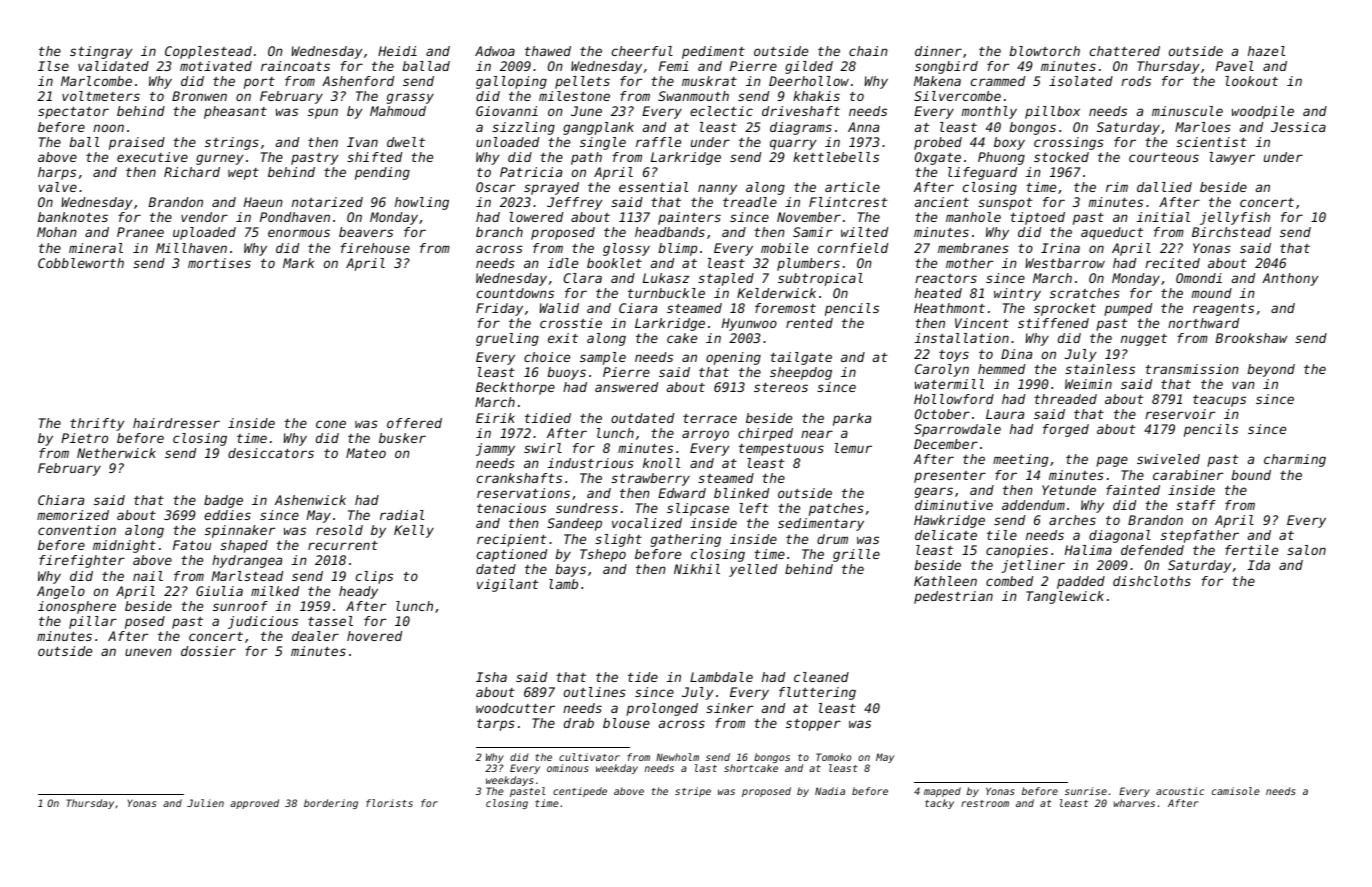 This image has width=1372, height=887. What do you see at coordinates (949, 384) in the image?
I see `watermill` at bounding box center [949, 384].
